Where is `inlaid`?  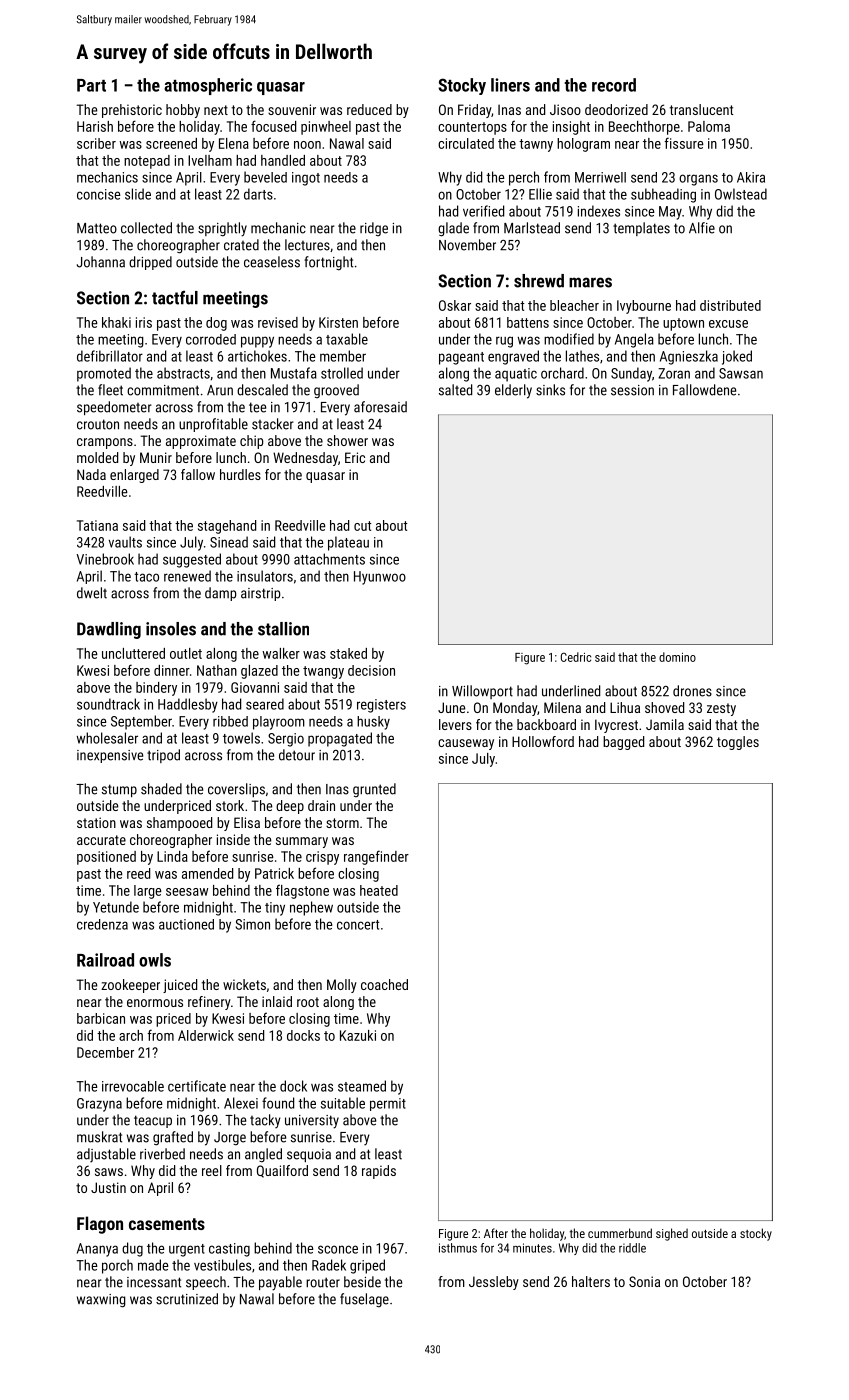 inlaid is located at coordinates (277, 1001).
